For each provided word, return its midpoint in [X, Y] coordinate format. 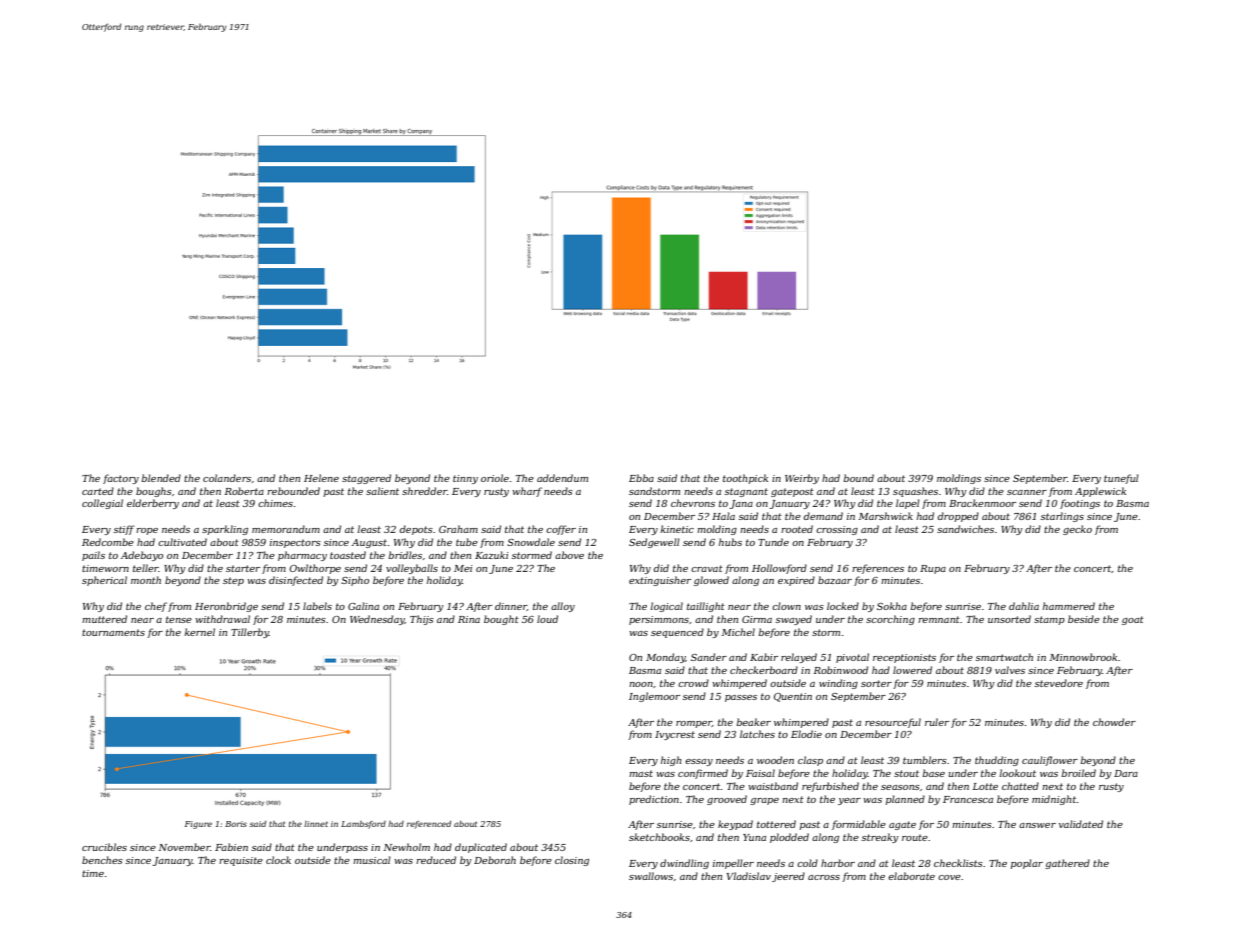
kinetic [677, 529]
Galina [363, 606]
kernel [199, 632]
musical [372, 860]
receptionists [904, 658]
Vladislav [749, 876]
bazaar [835, 580]
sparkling [225, 530]
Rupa [933, 569]
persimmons [659, 620]
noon [641, 684]
